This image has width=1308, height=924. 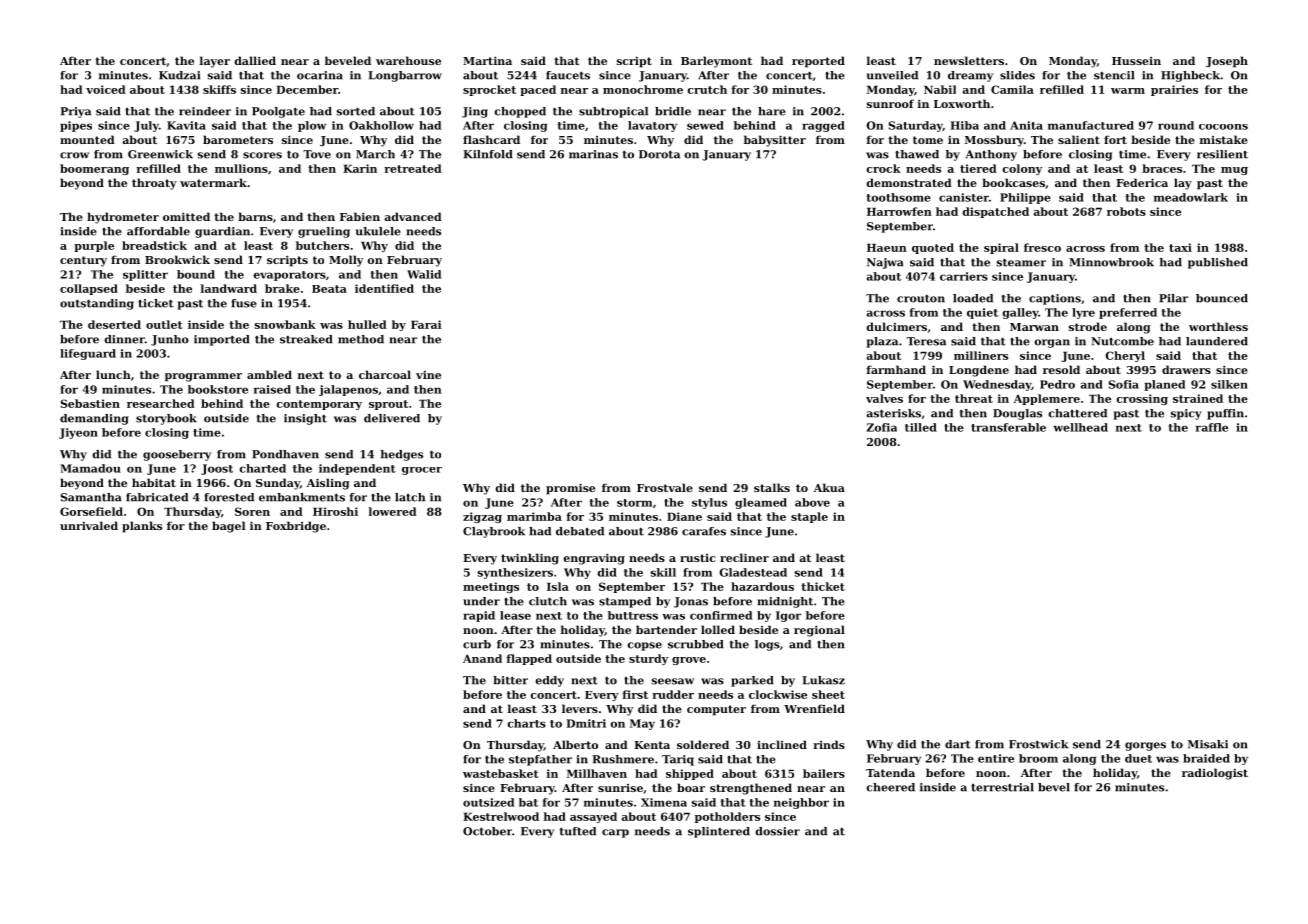 What do you see at coordinates (145, 275) in the image?
I see `splitter` at bounding box center [145, 275].
